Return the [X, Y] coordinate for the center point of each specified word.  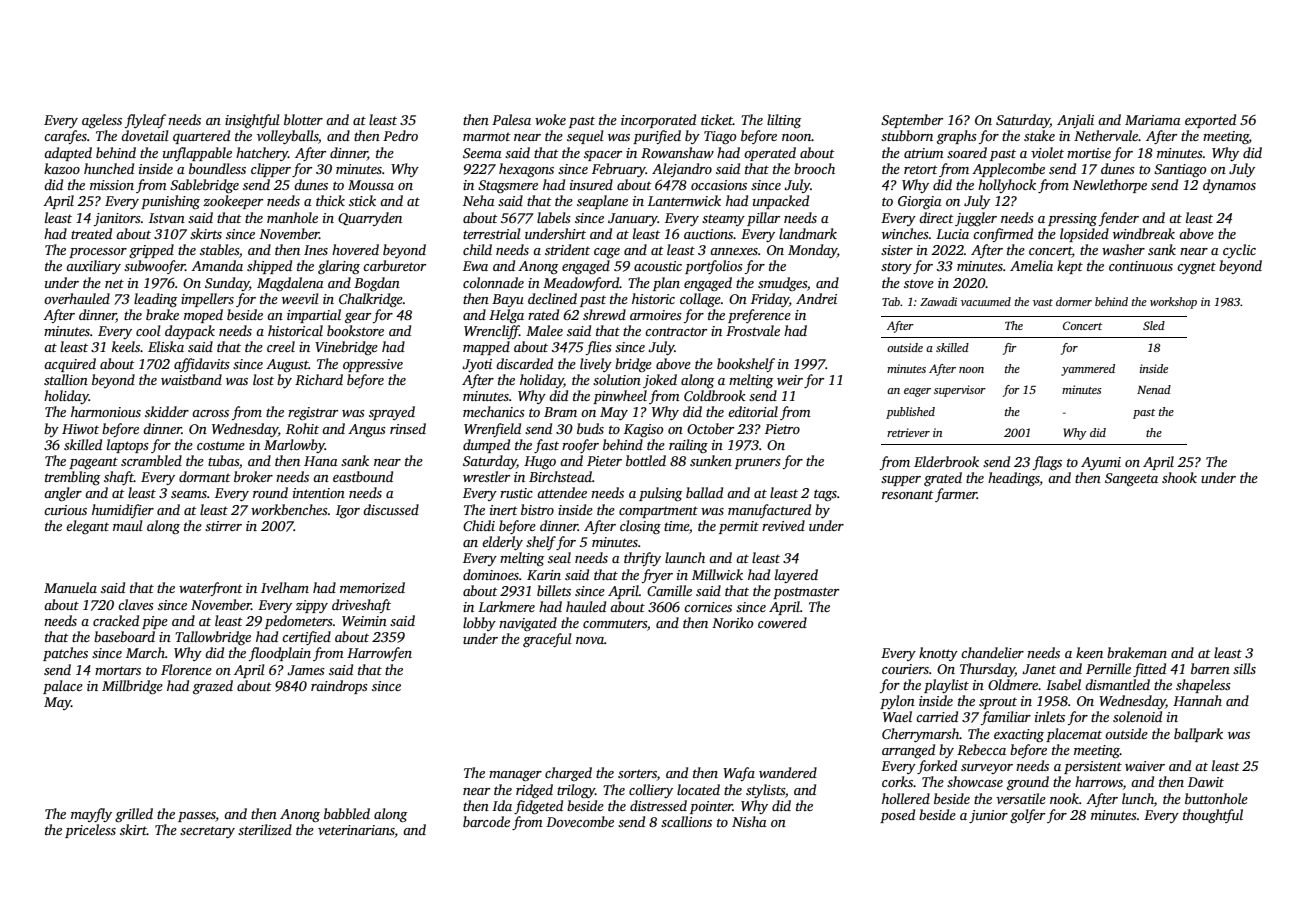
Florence [186, 669]
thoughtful [1213, 816]
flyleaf [145, 121]
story [896, 268]
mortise [1089, 153]
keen [1089, 652]
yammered [1088, 370]
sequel [585, 137]
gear [358, 318]
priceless [90, 831]
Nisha [749, 821]
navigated [528, 624]
